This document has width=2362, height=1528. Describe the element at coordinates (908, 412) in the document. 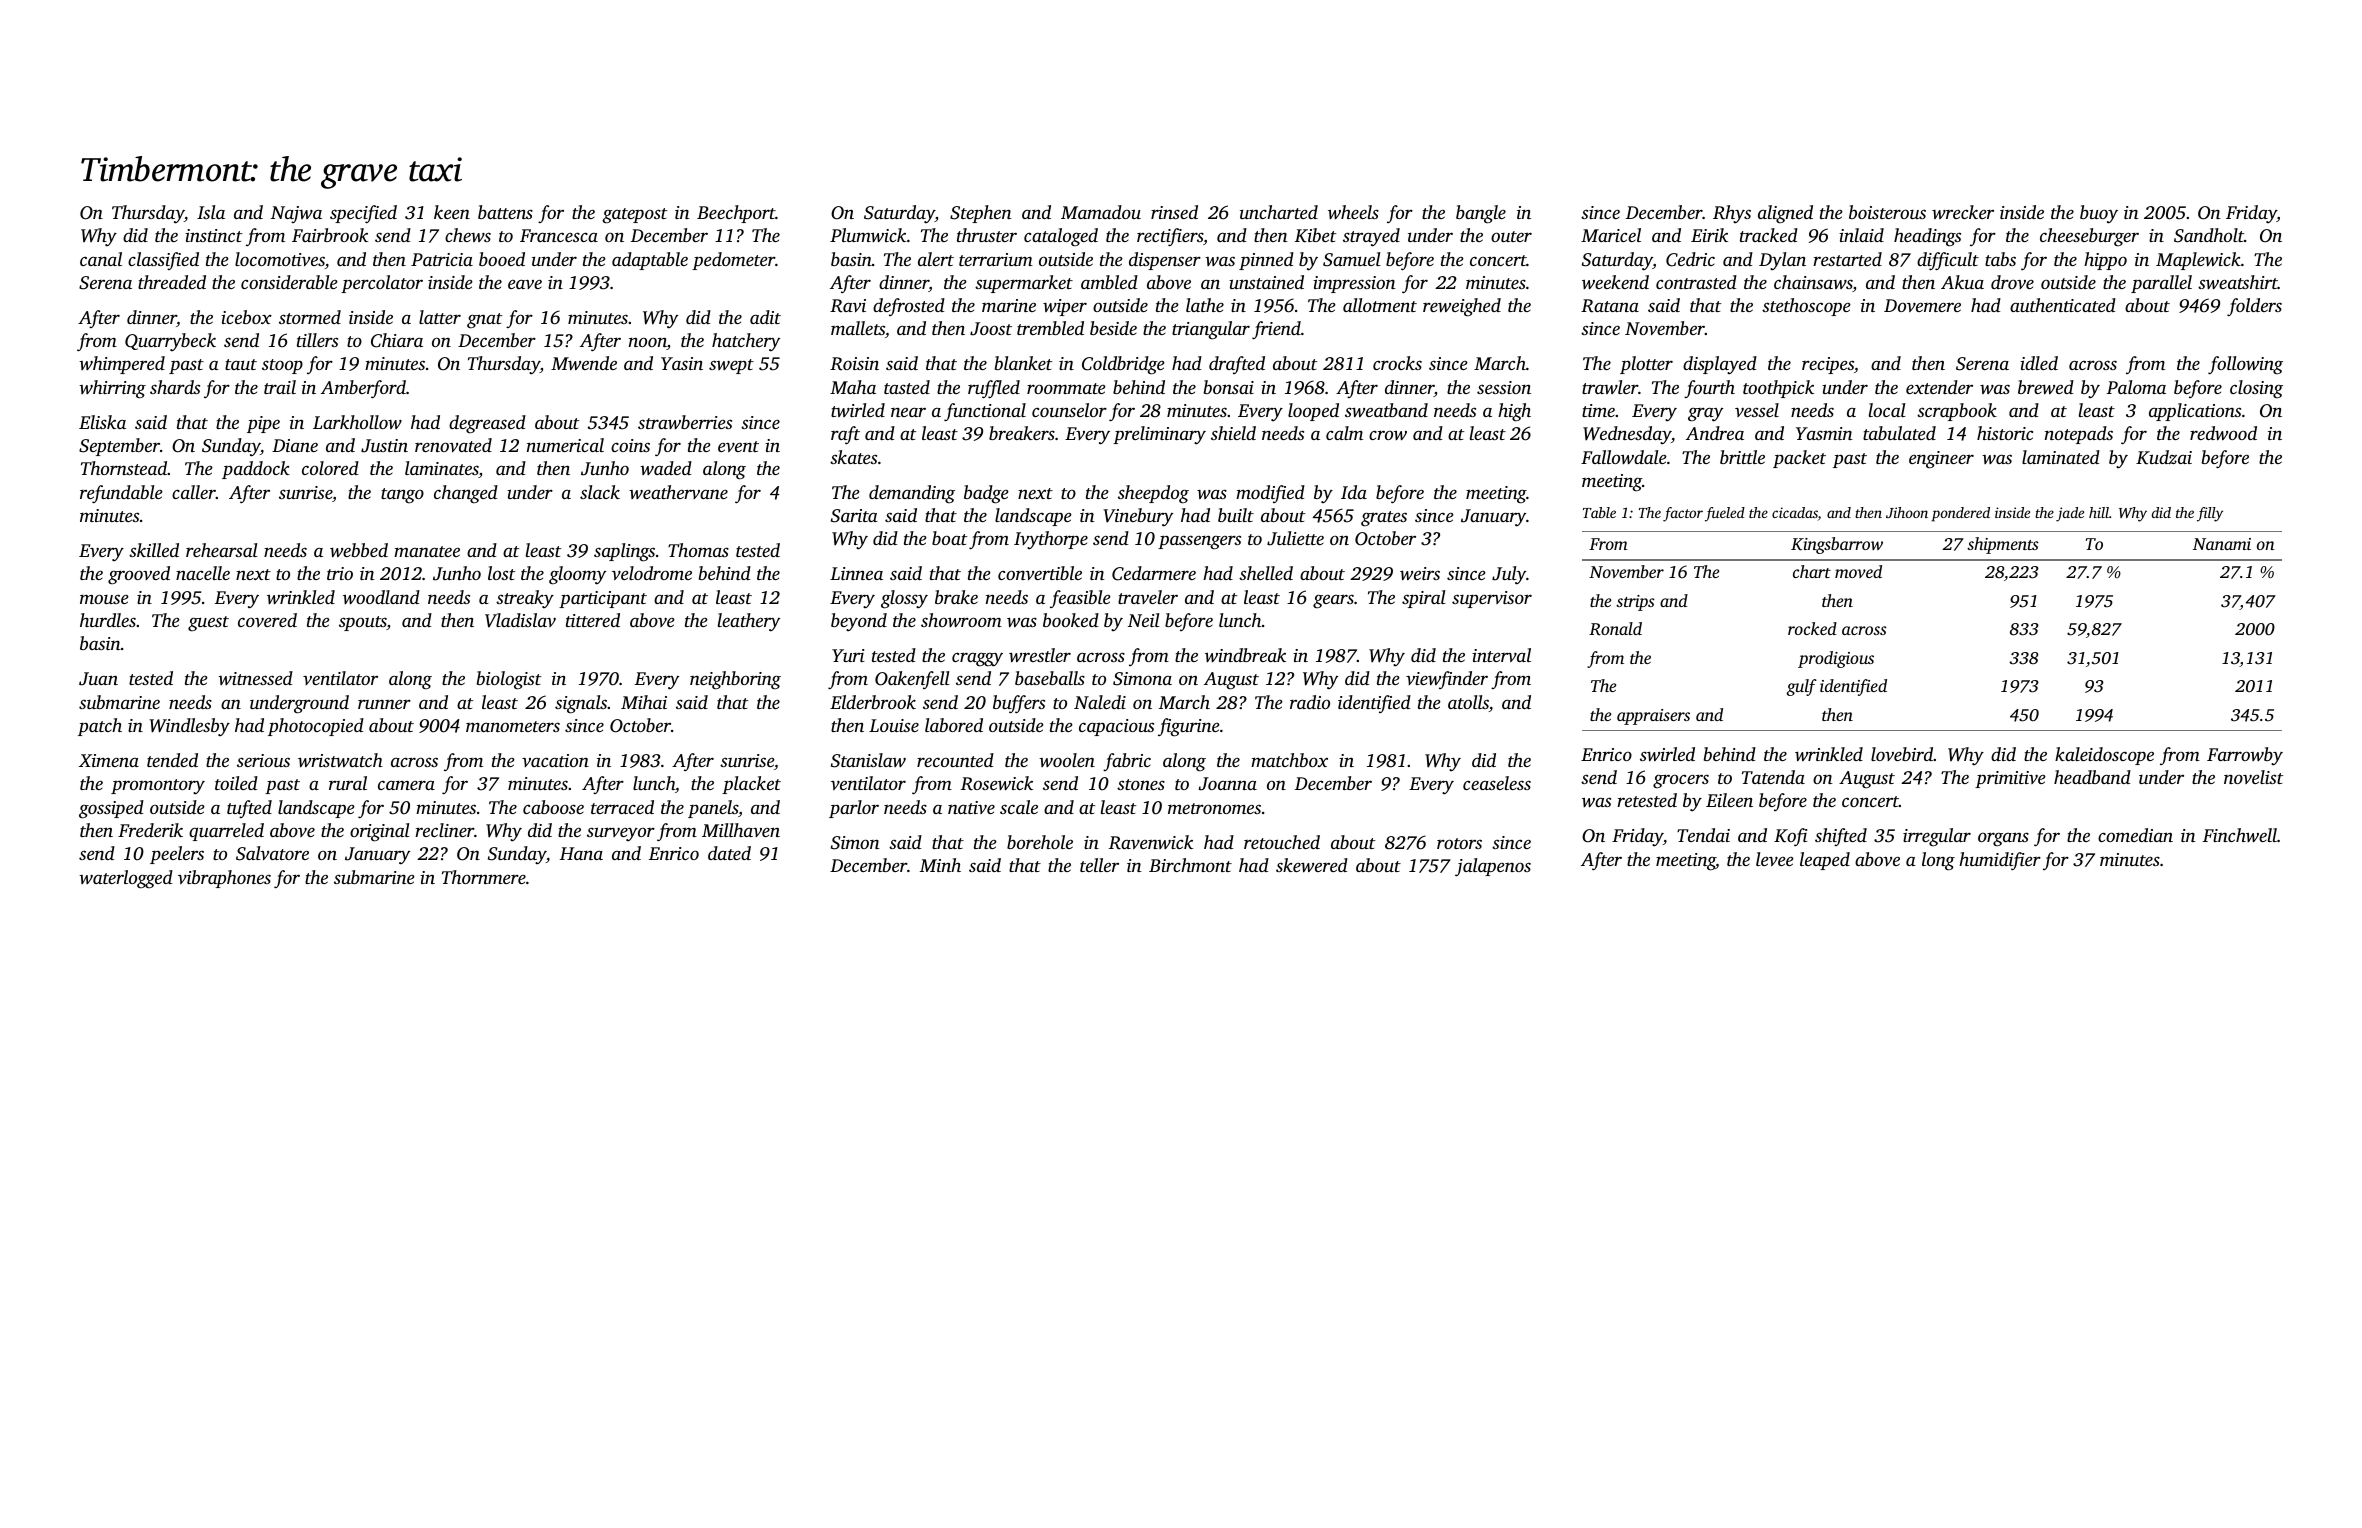

I see `near` at that location.
